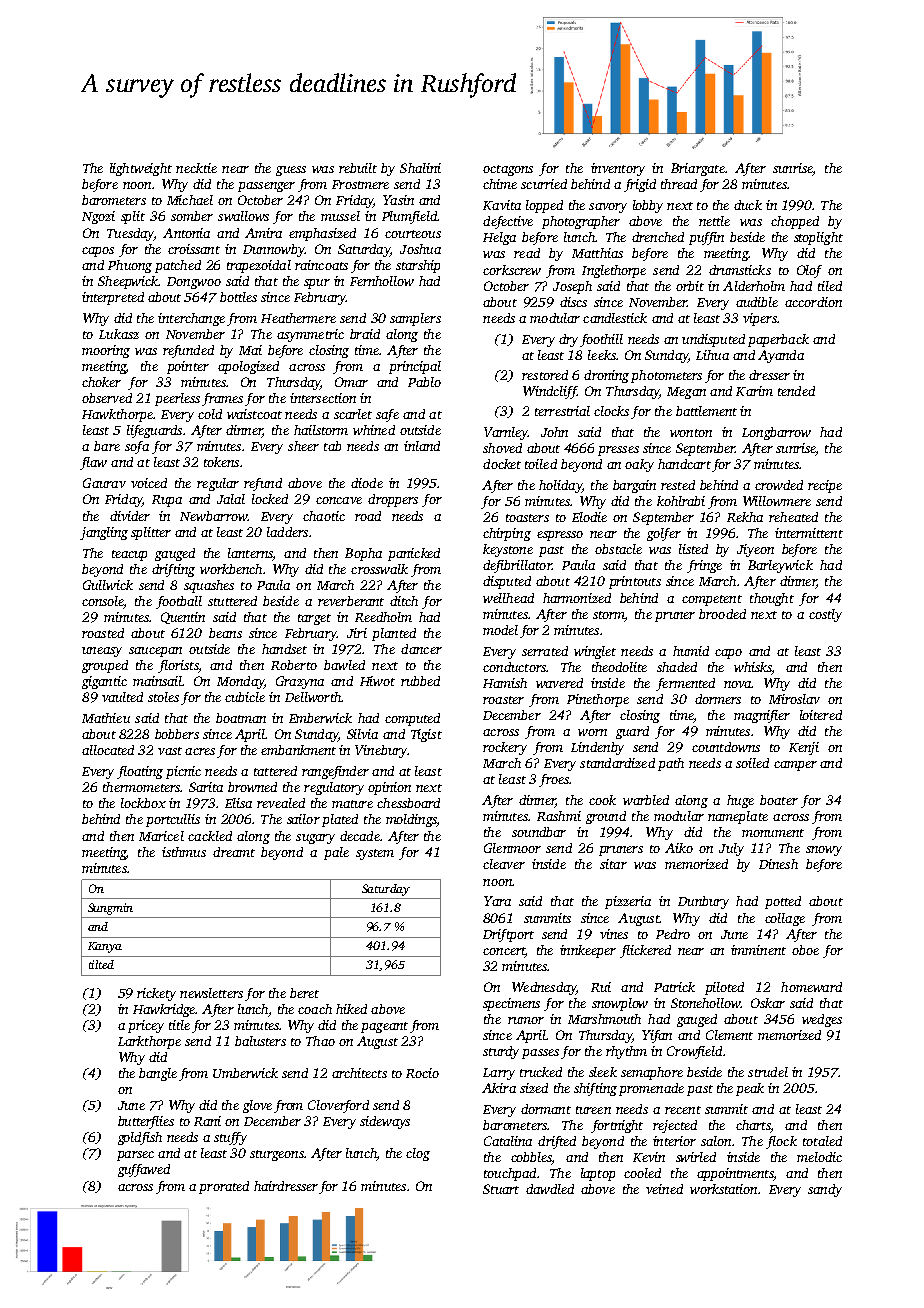  Describe the element at coordinates (106, 718) in the screenshot. I see `Mathieu` at that location.
